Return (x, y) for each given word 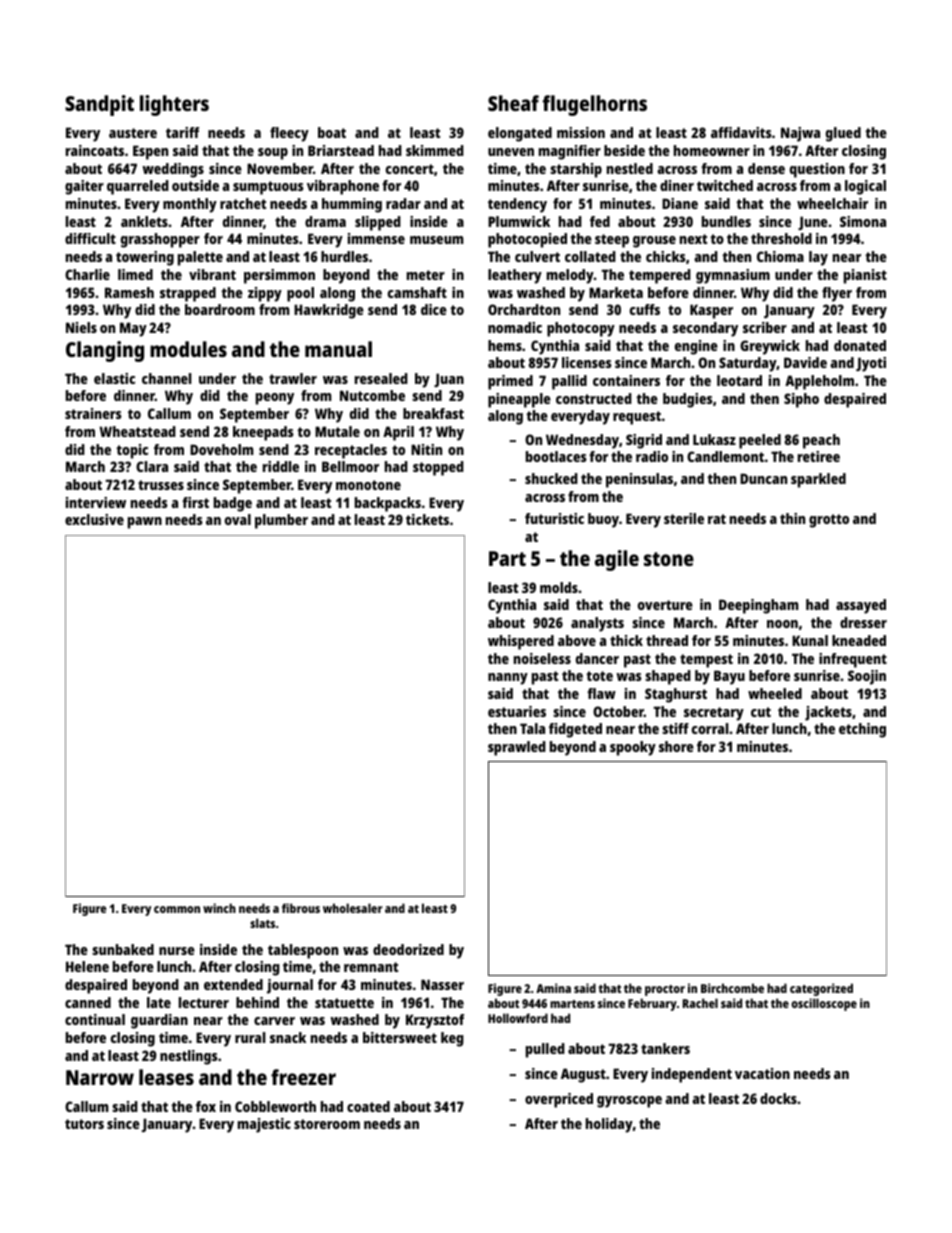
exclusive (94, 519)
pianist (865, 276)
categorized (821, 989)
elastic (114, 378)
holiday (609, 1125)
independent (692, 1075)
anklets (144, 221)
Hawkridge (329, 311)
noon (782, 624)
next (693, 239)
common (177, 909)
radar (403, 203)
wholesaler (352, 908)
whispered (521, 642)
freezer (303, 1077)
